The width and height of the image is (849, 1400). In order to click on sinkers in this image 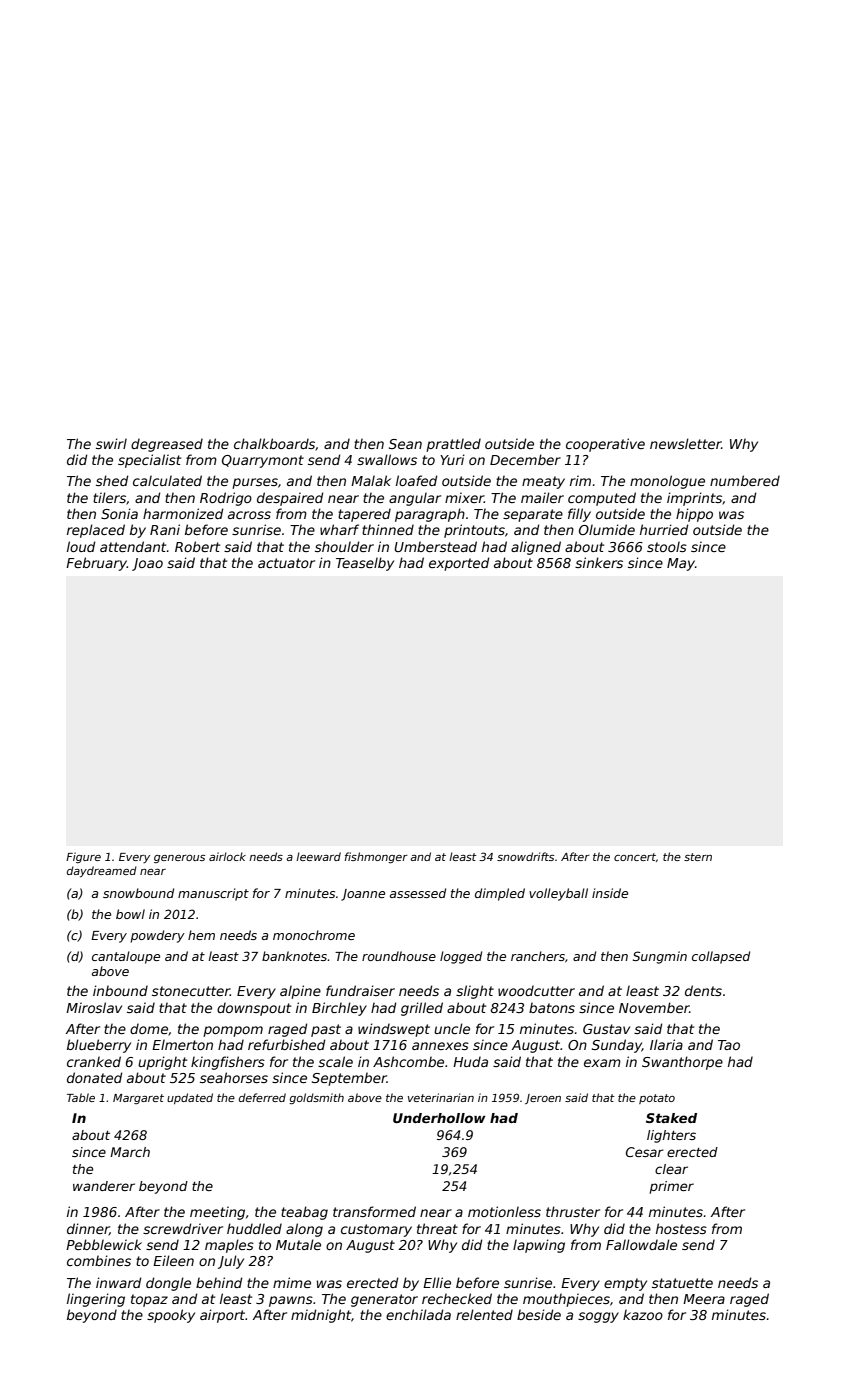, I will do `click(599, 562)`.
